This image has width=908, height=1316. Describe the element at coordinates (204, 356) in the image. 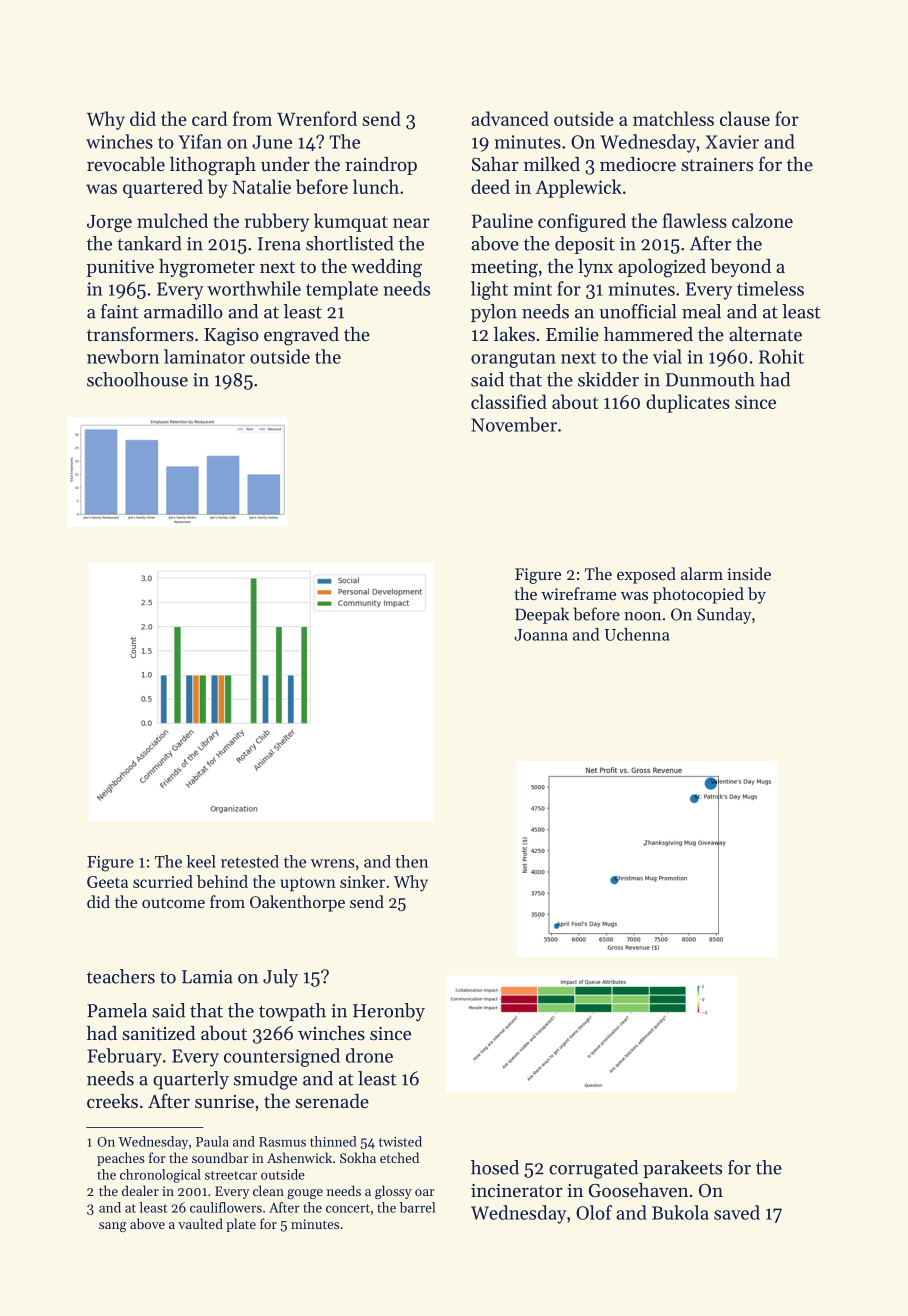

I see `laminator` at that location.
